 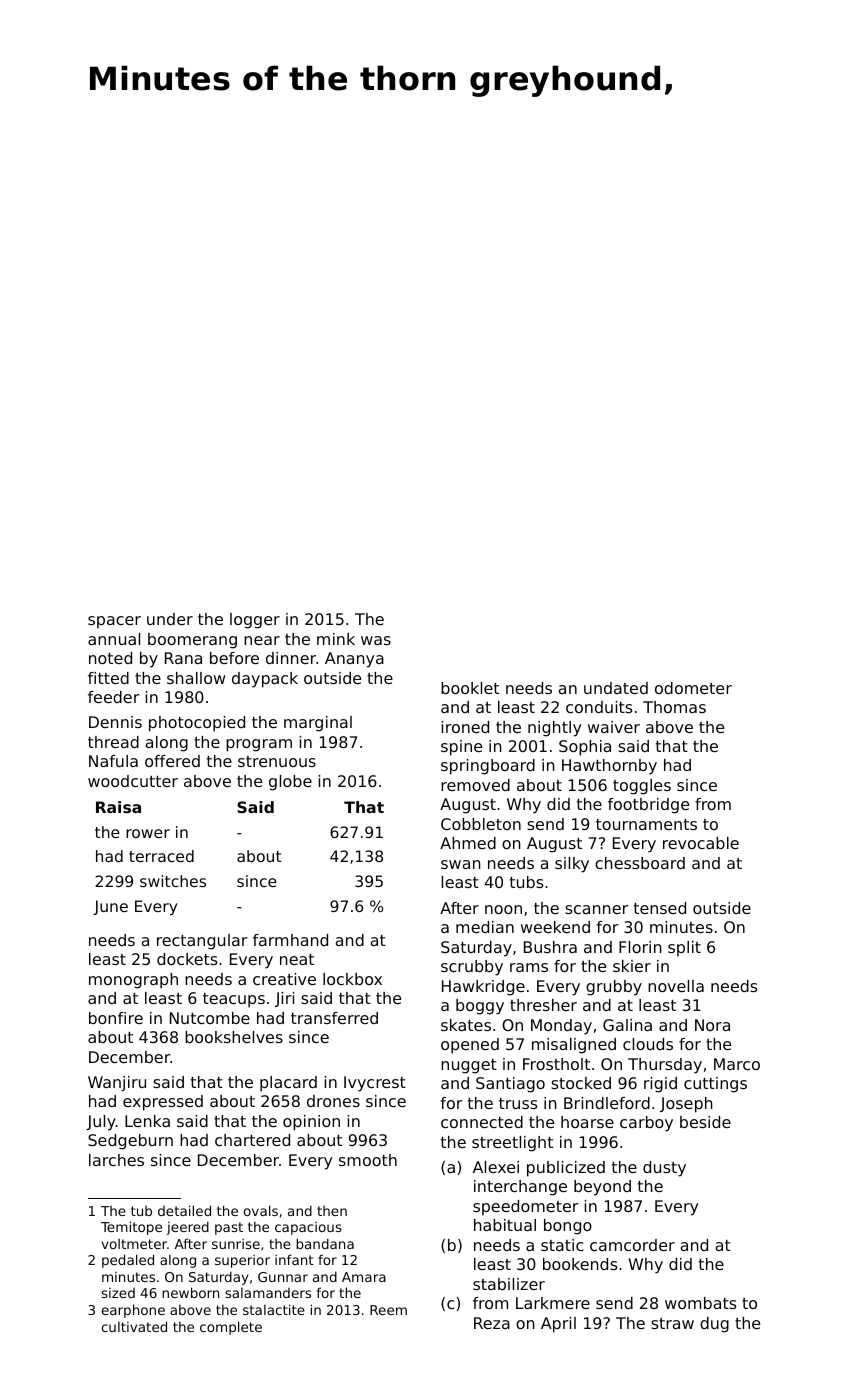 What do you see at coordinates (554, 729) in the screenshot?
I see `nightly` at bounding box center [554, 729].
